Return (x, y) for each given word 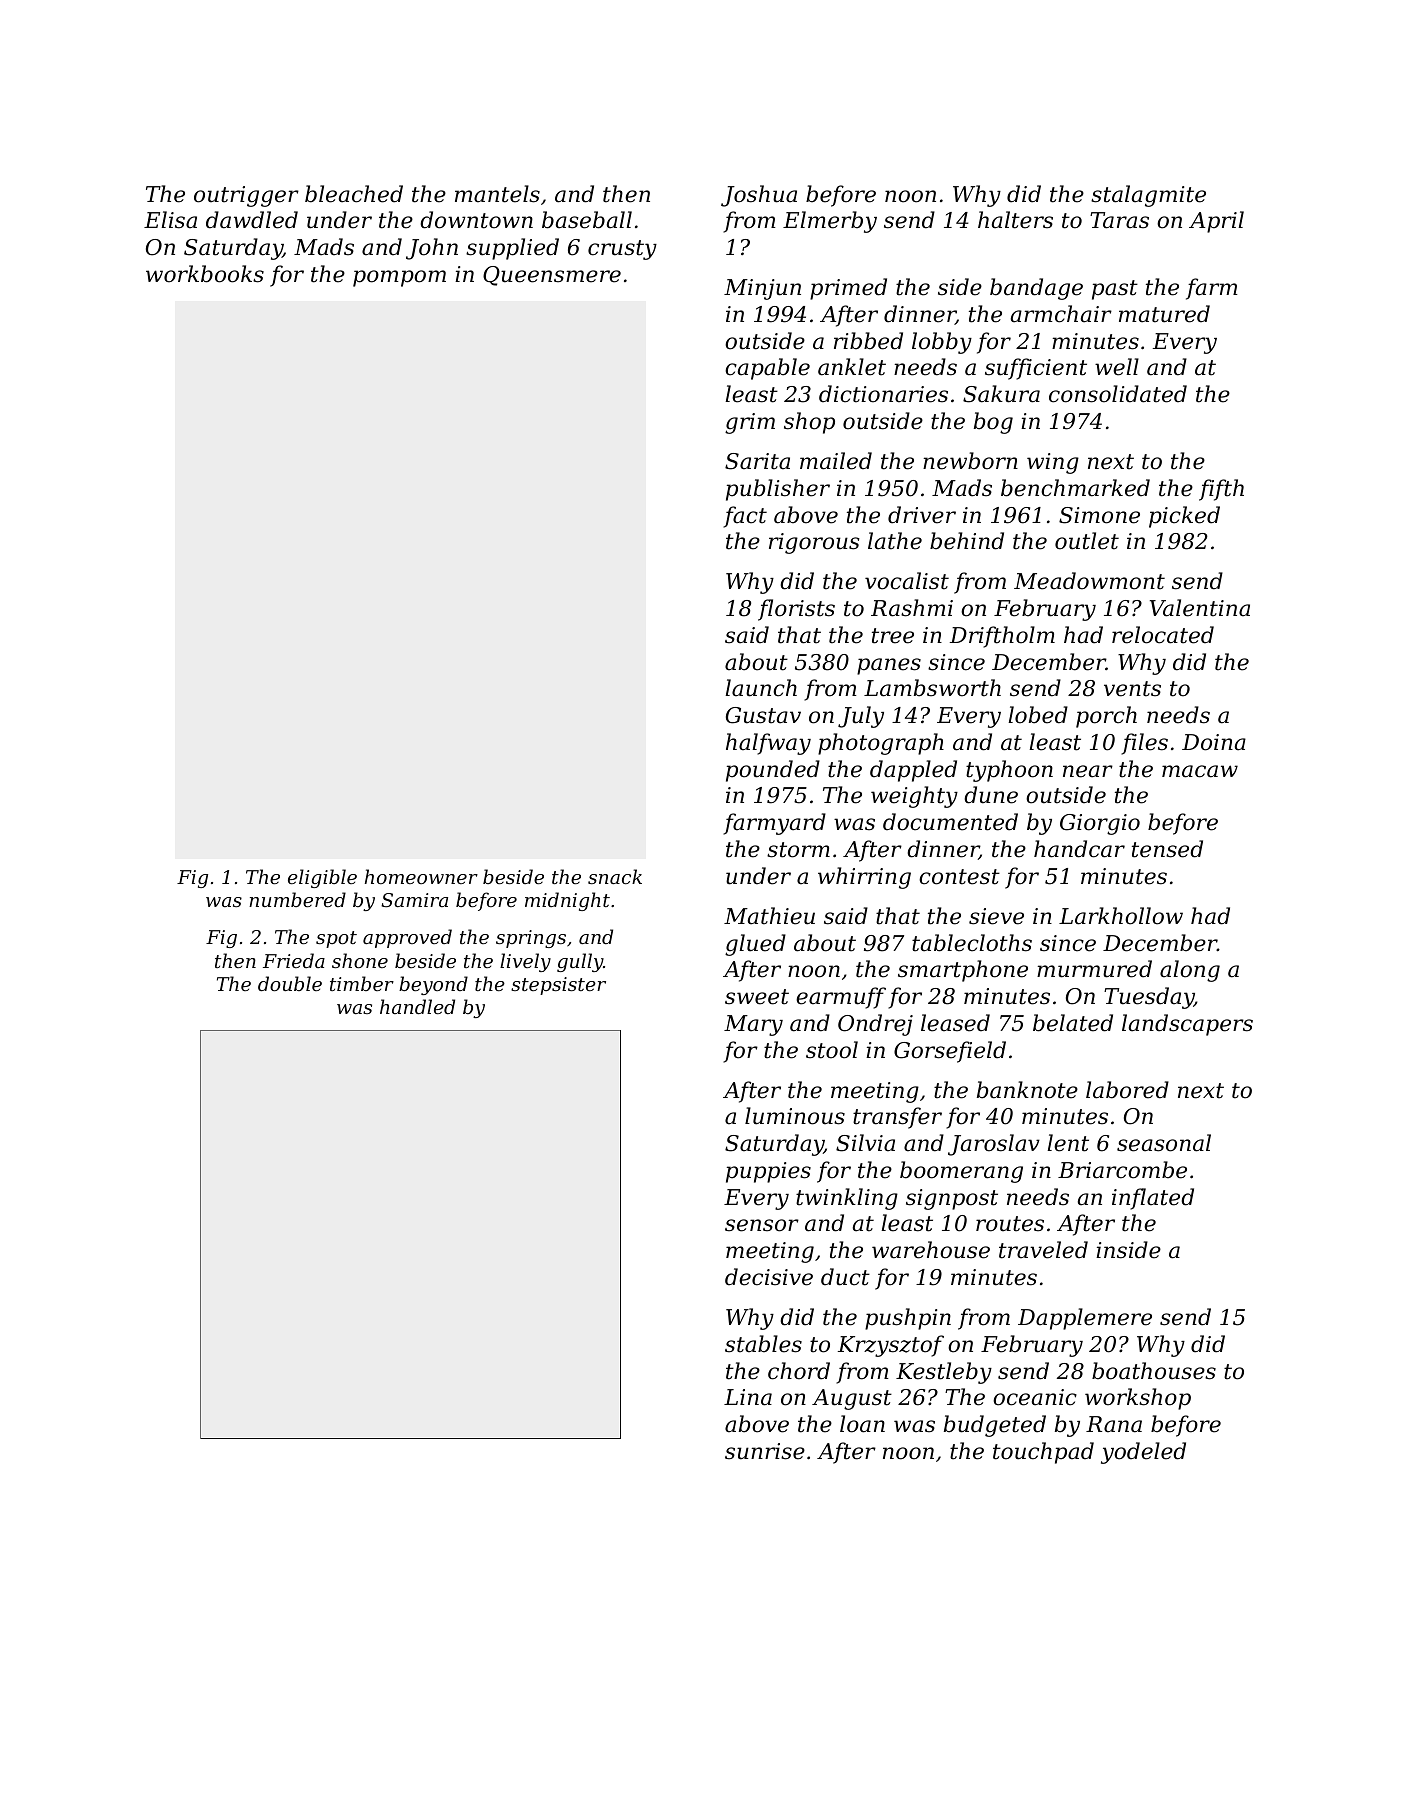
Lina (748, 1397)
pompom (399, 278)
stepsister (558, 986)
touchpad (1043, 1453)
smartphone (963, 971)
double (290, 983)
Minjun (762, 289)
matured (1164, 314)
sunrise (765, 1451)
